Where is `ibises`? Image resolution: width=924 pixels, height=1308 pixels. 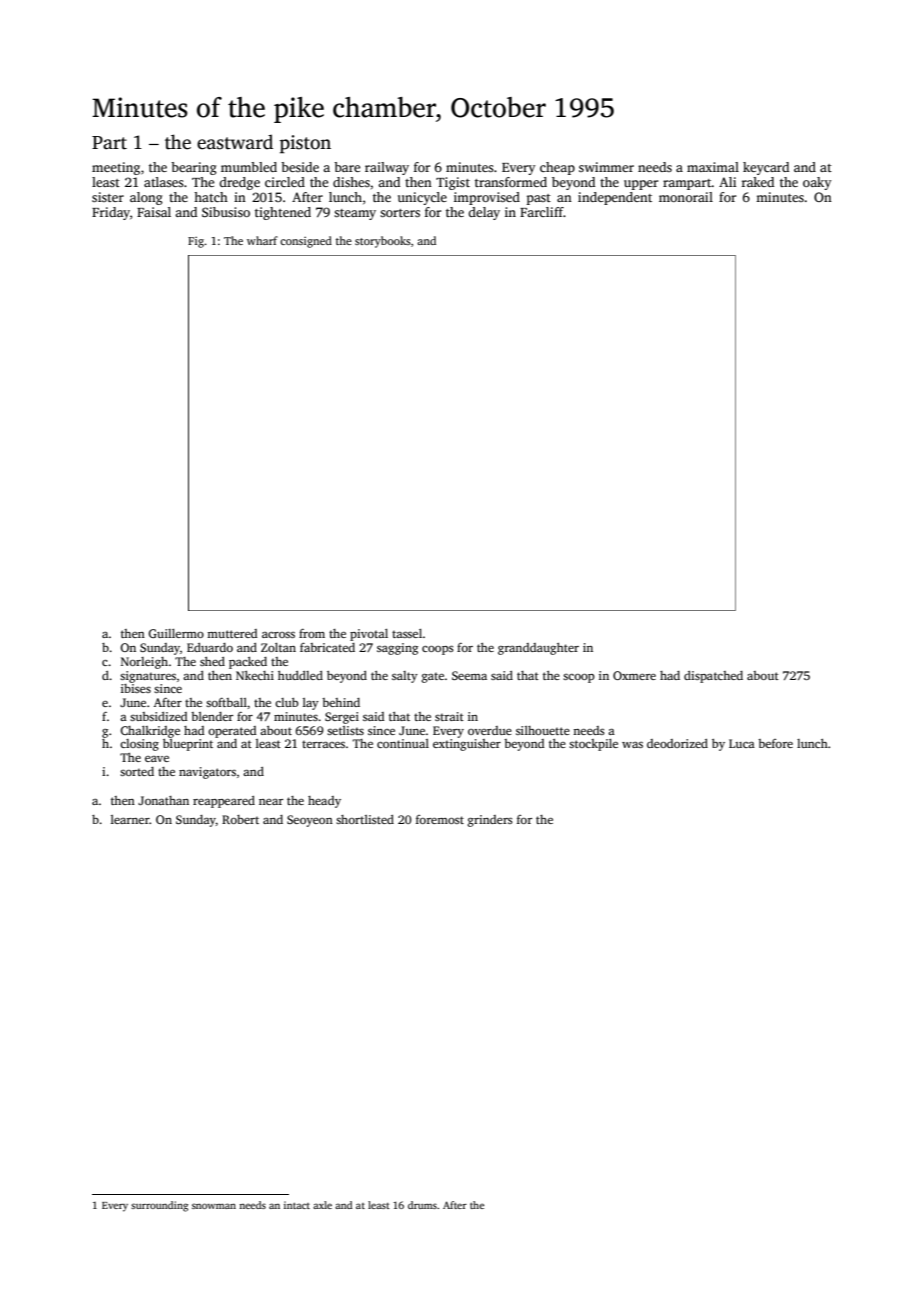 ibises is located at coordinates (136, 688).
